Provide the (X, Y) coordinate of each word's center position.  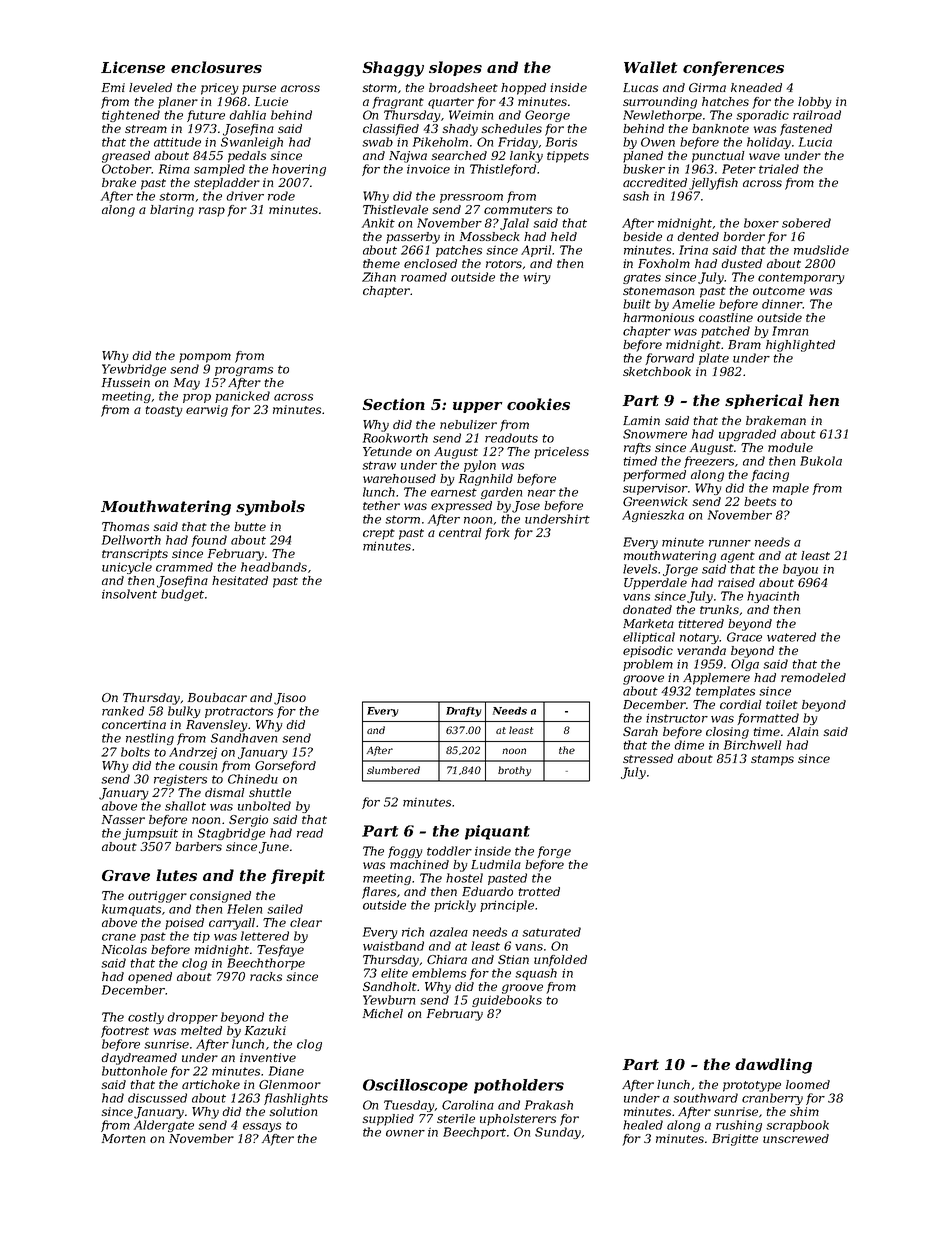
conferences (733, 68)
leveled (150, 87)
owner (405, 1133)
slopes (455, 68)
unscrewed (796, 1138)
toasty (164, 411)
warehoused (399, 478)
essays (262, 1127)
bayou (800, 570)
